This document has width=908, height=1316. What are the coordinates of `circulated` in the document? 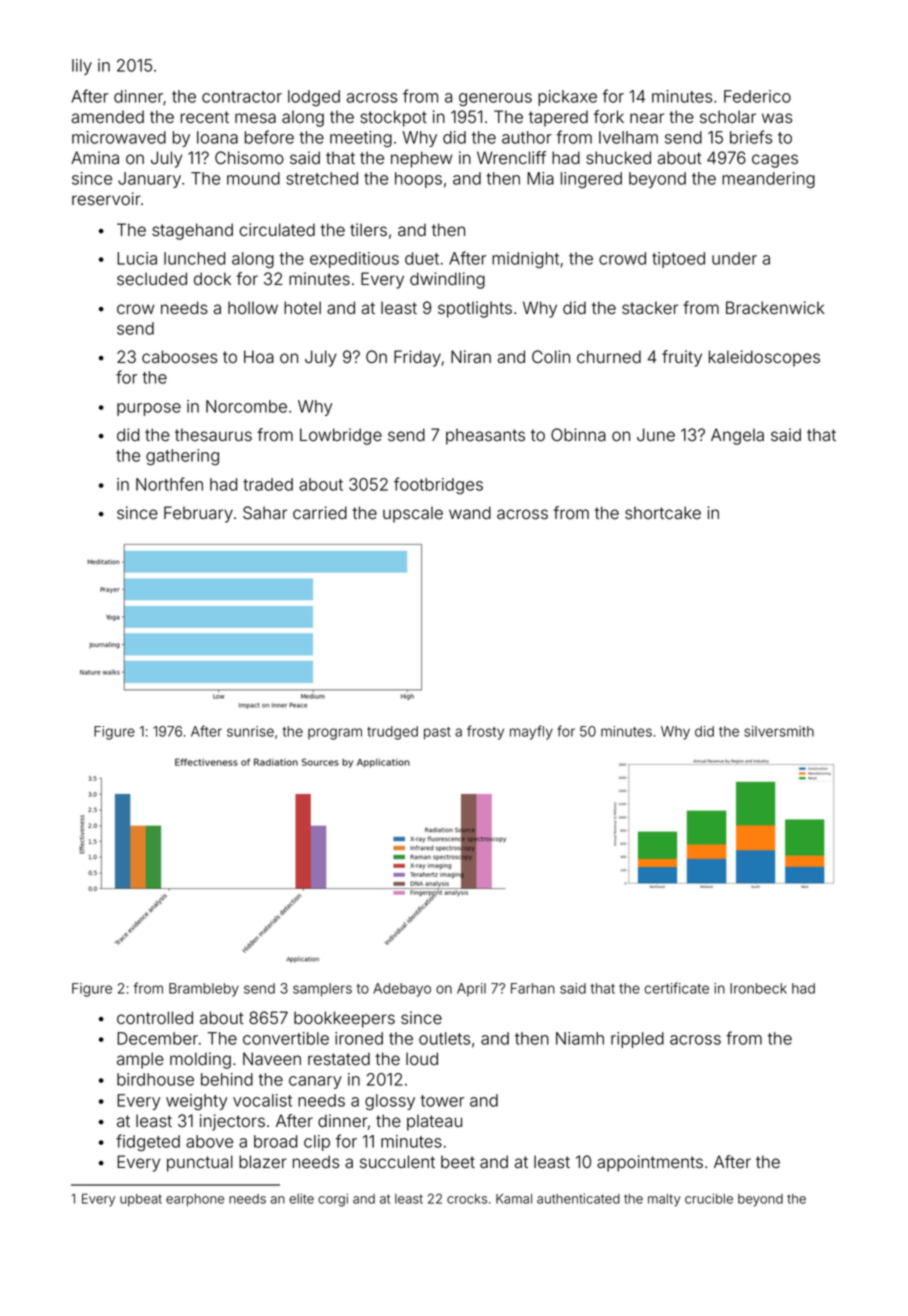 It's located at (277, 230).
